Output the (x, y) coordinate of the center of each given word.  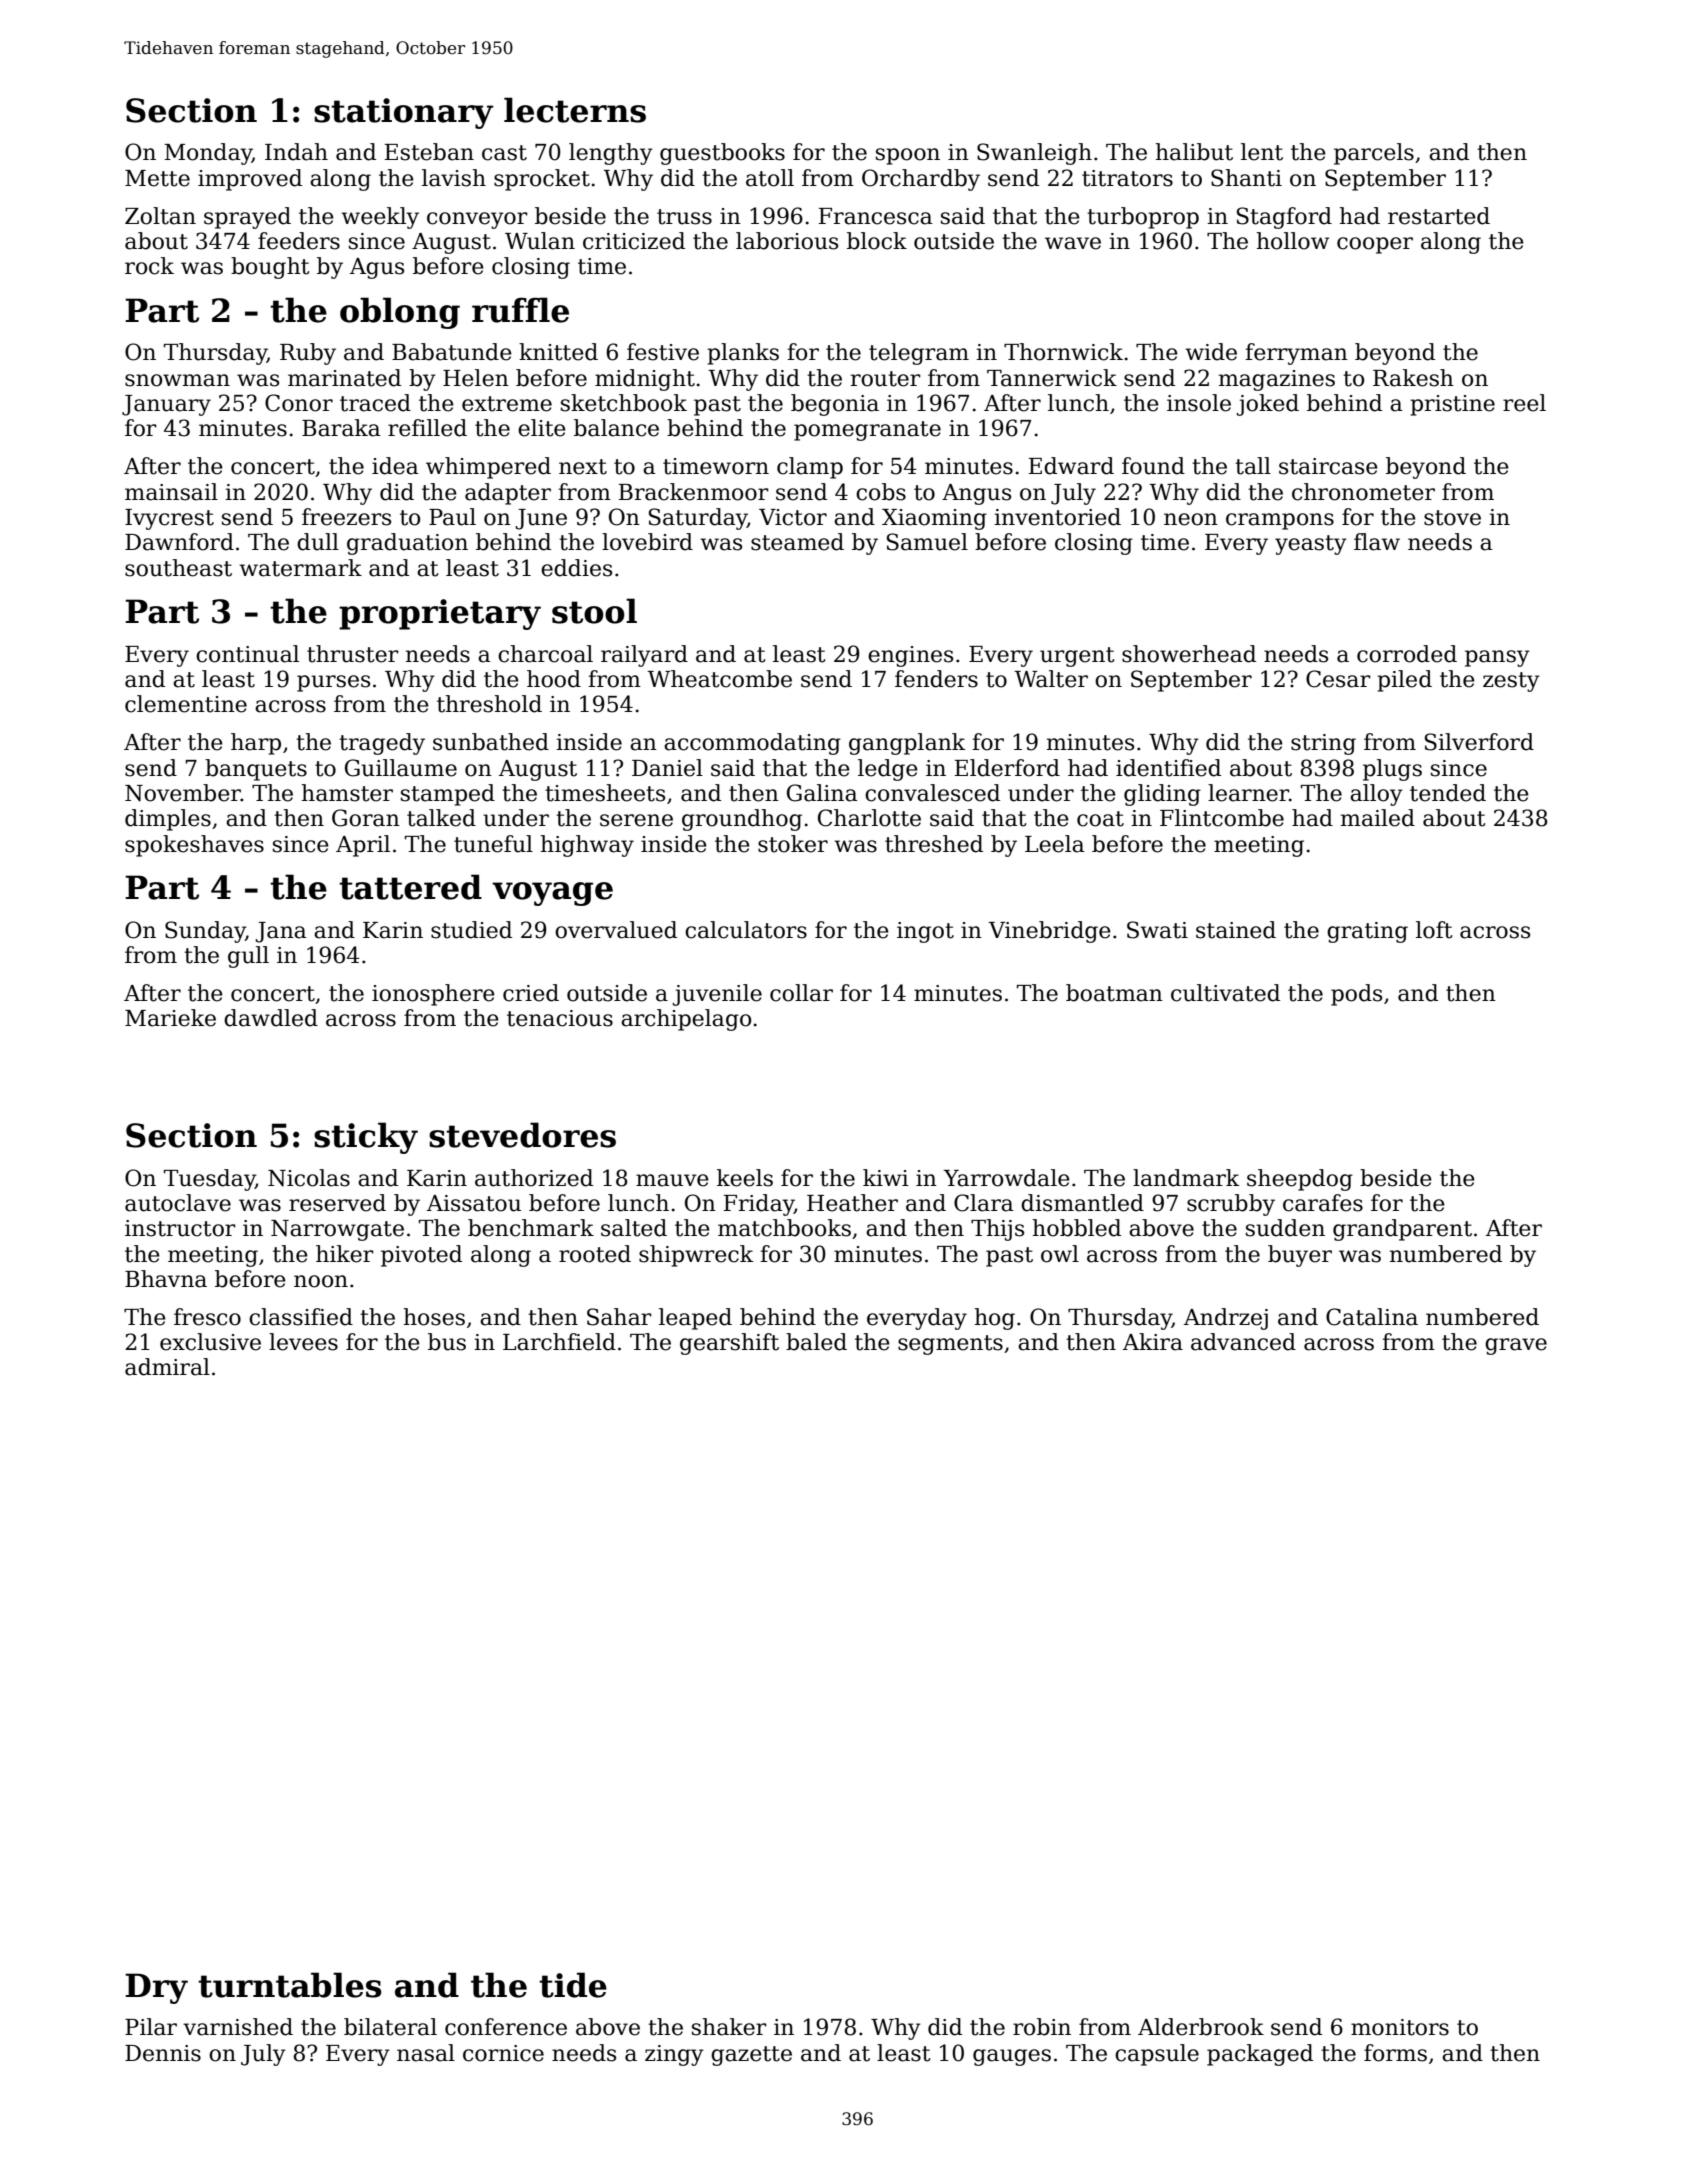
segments (950, 1345)
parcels (1374, 154)
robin (1042, 2027)
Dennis (163, 2053)
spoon (908, 156)
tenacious (560, 1018)
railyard (644, 656)
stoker (793, 844)
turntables (290, 1985)
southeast (178, 568)
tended (1448, 793)
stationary (404, 113)
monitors (1400, 2027)
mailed (1378, 818)
